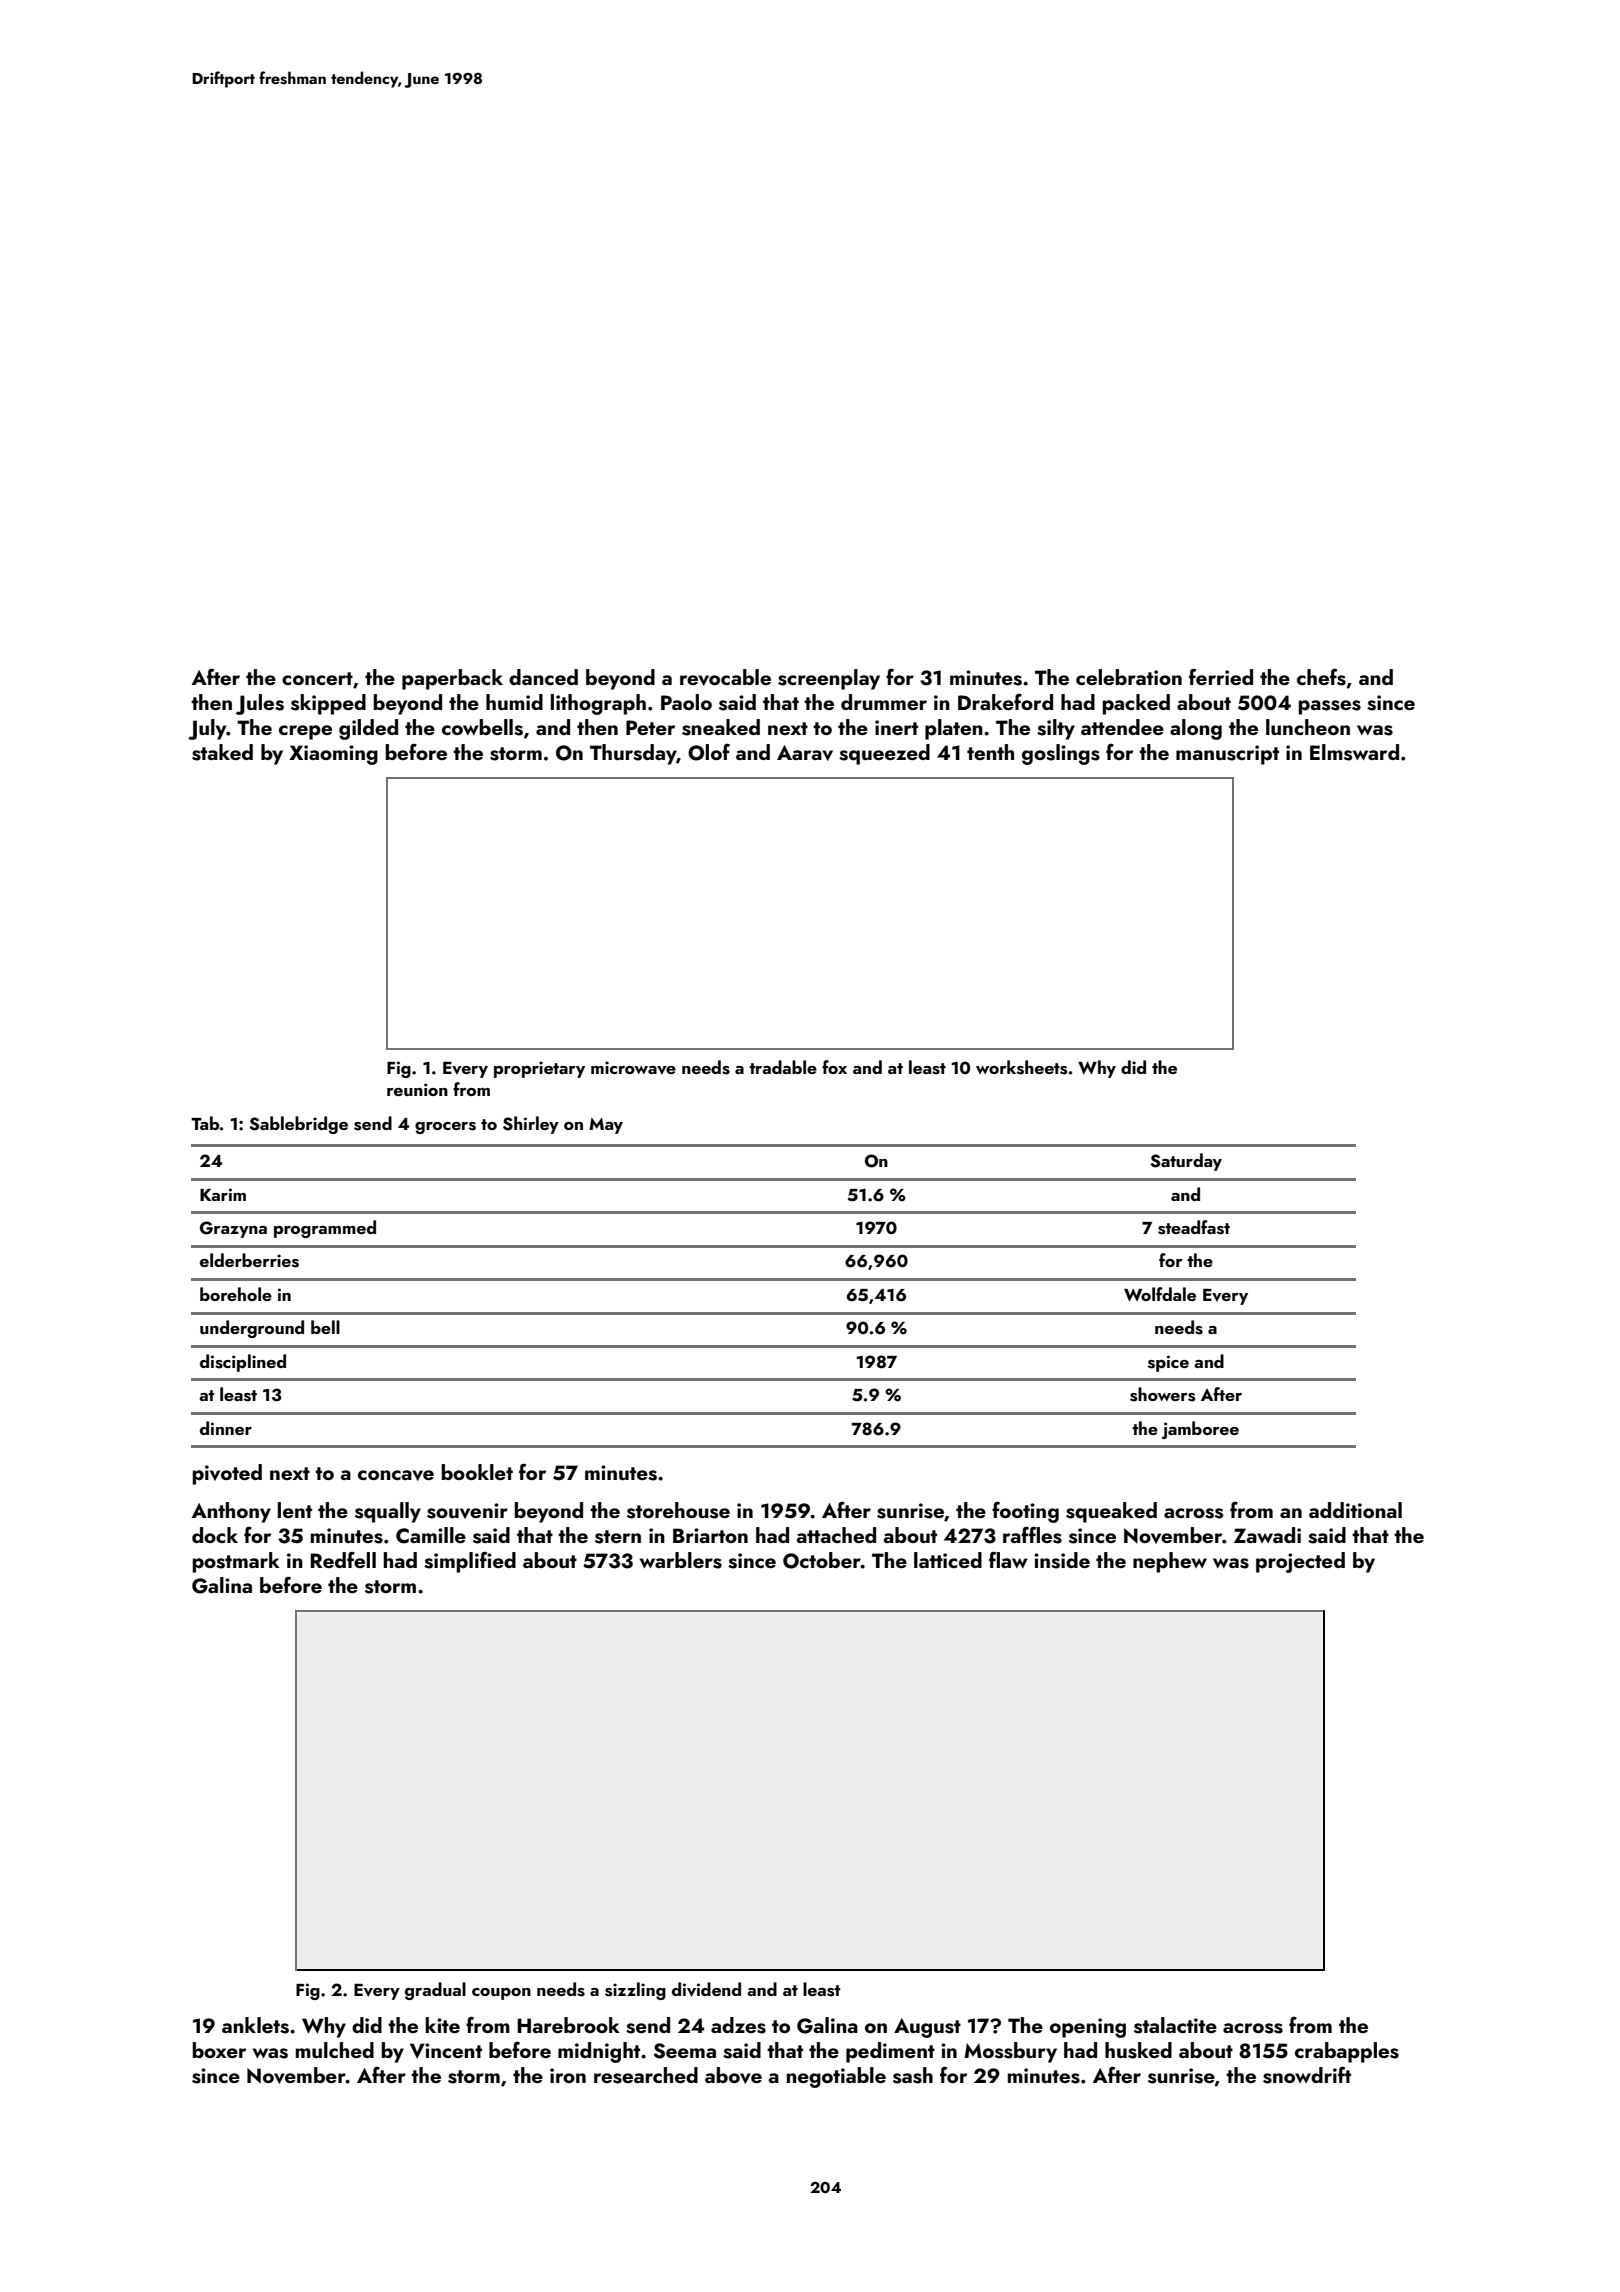 Image resolution: width=1620 pixels, height=2292 pixels. What do you see at coordinates (1307, 2075) in the screenshot?
I see `snowdrift` at bounding box center [1307, 2075].
